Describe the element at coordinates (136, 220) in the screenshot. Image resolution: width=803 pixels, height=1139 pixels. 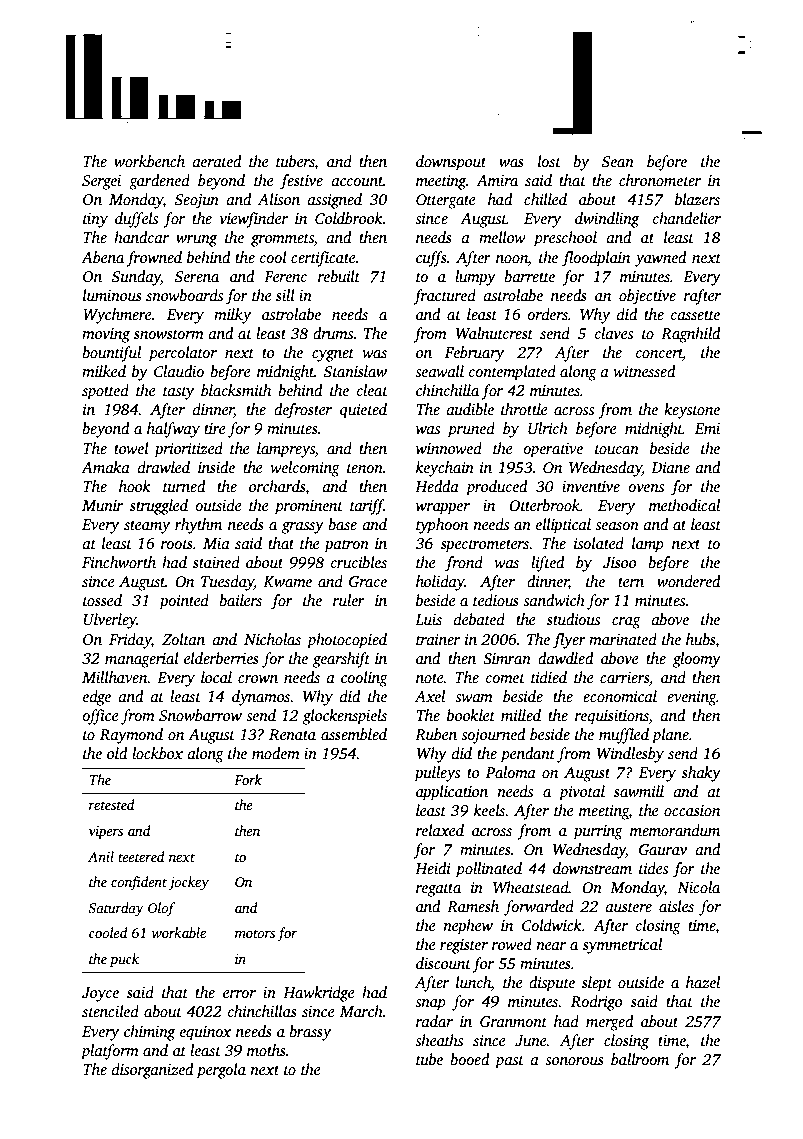
I see `duffels` at that location.
